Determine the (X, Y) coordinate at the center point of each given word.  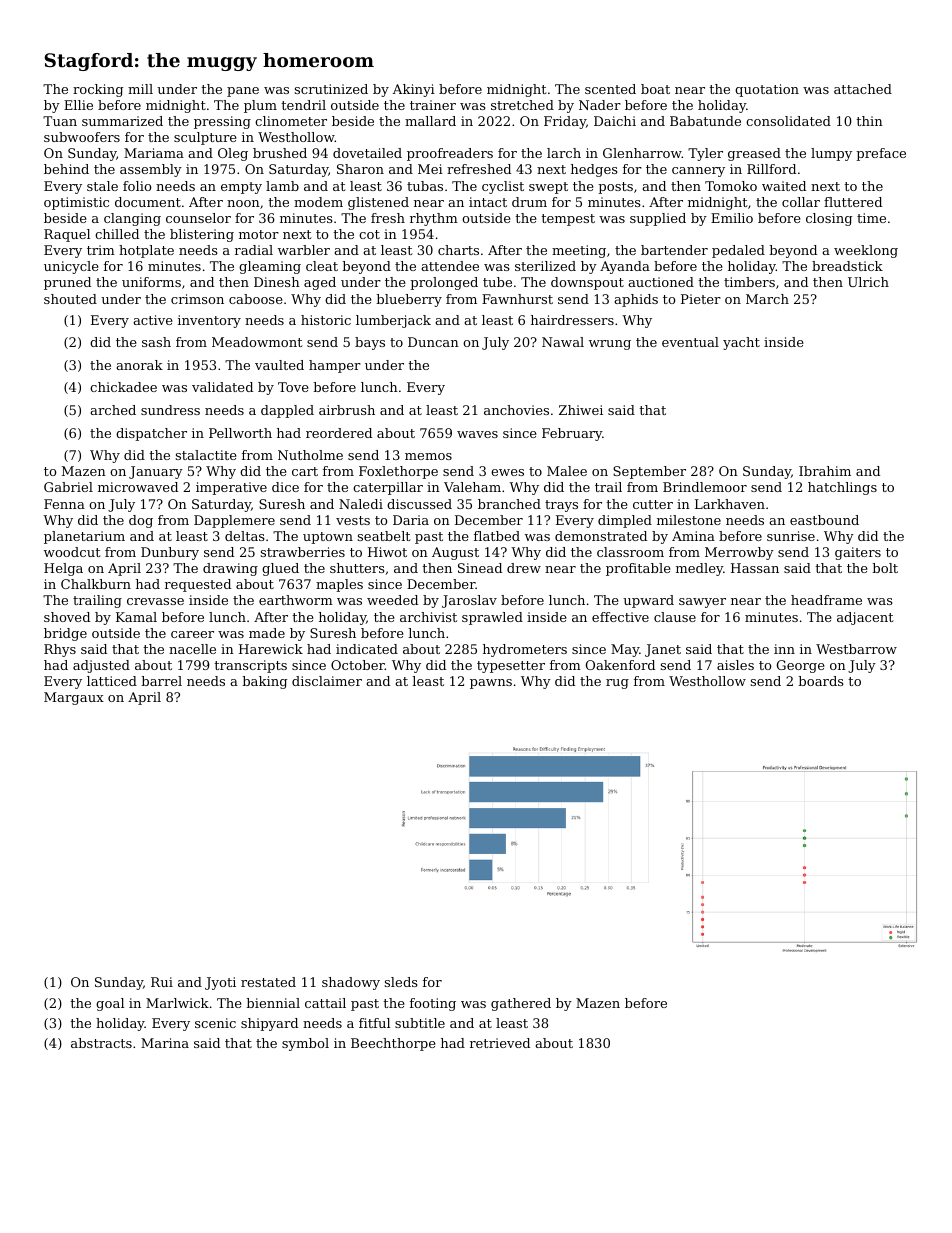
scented (610, 89)
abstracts (101, 1043)
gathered (521, 1004)
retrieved (500, 1043)
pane (243, 92)
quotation (767, 90)
